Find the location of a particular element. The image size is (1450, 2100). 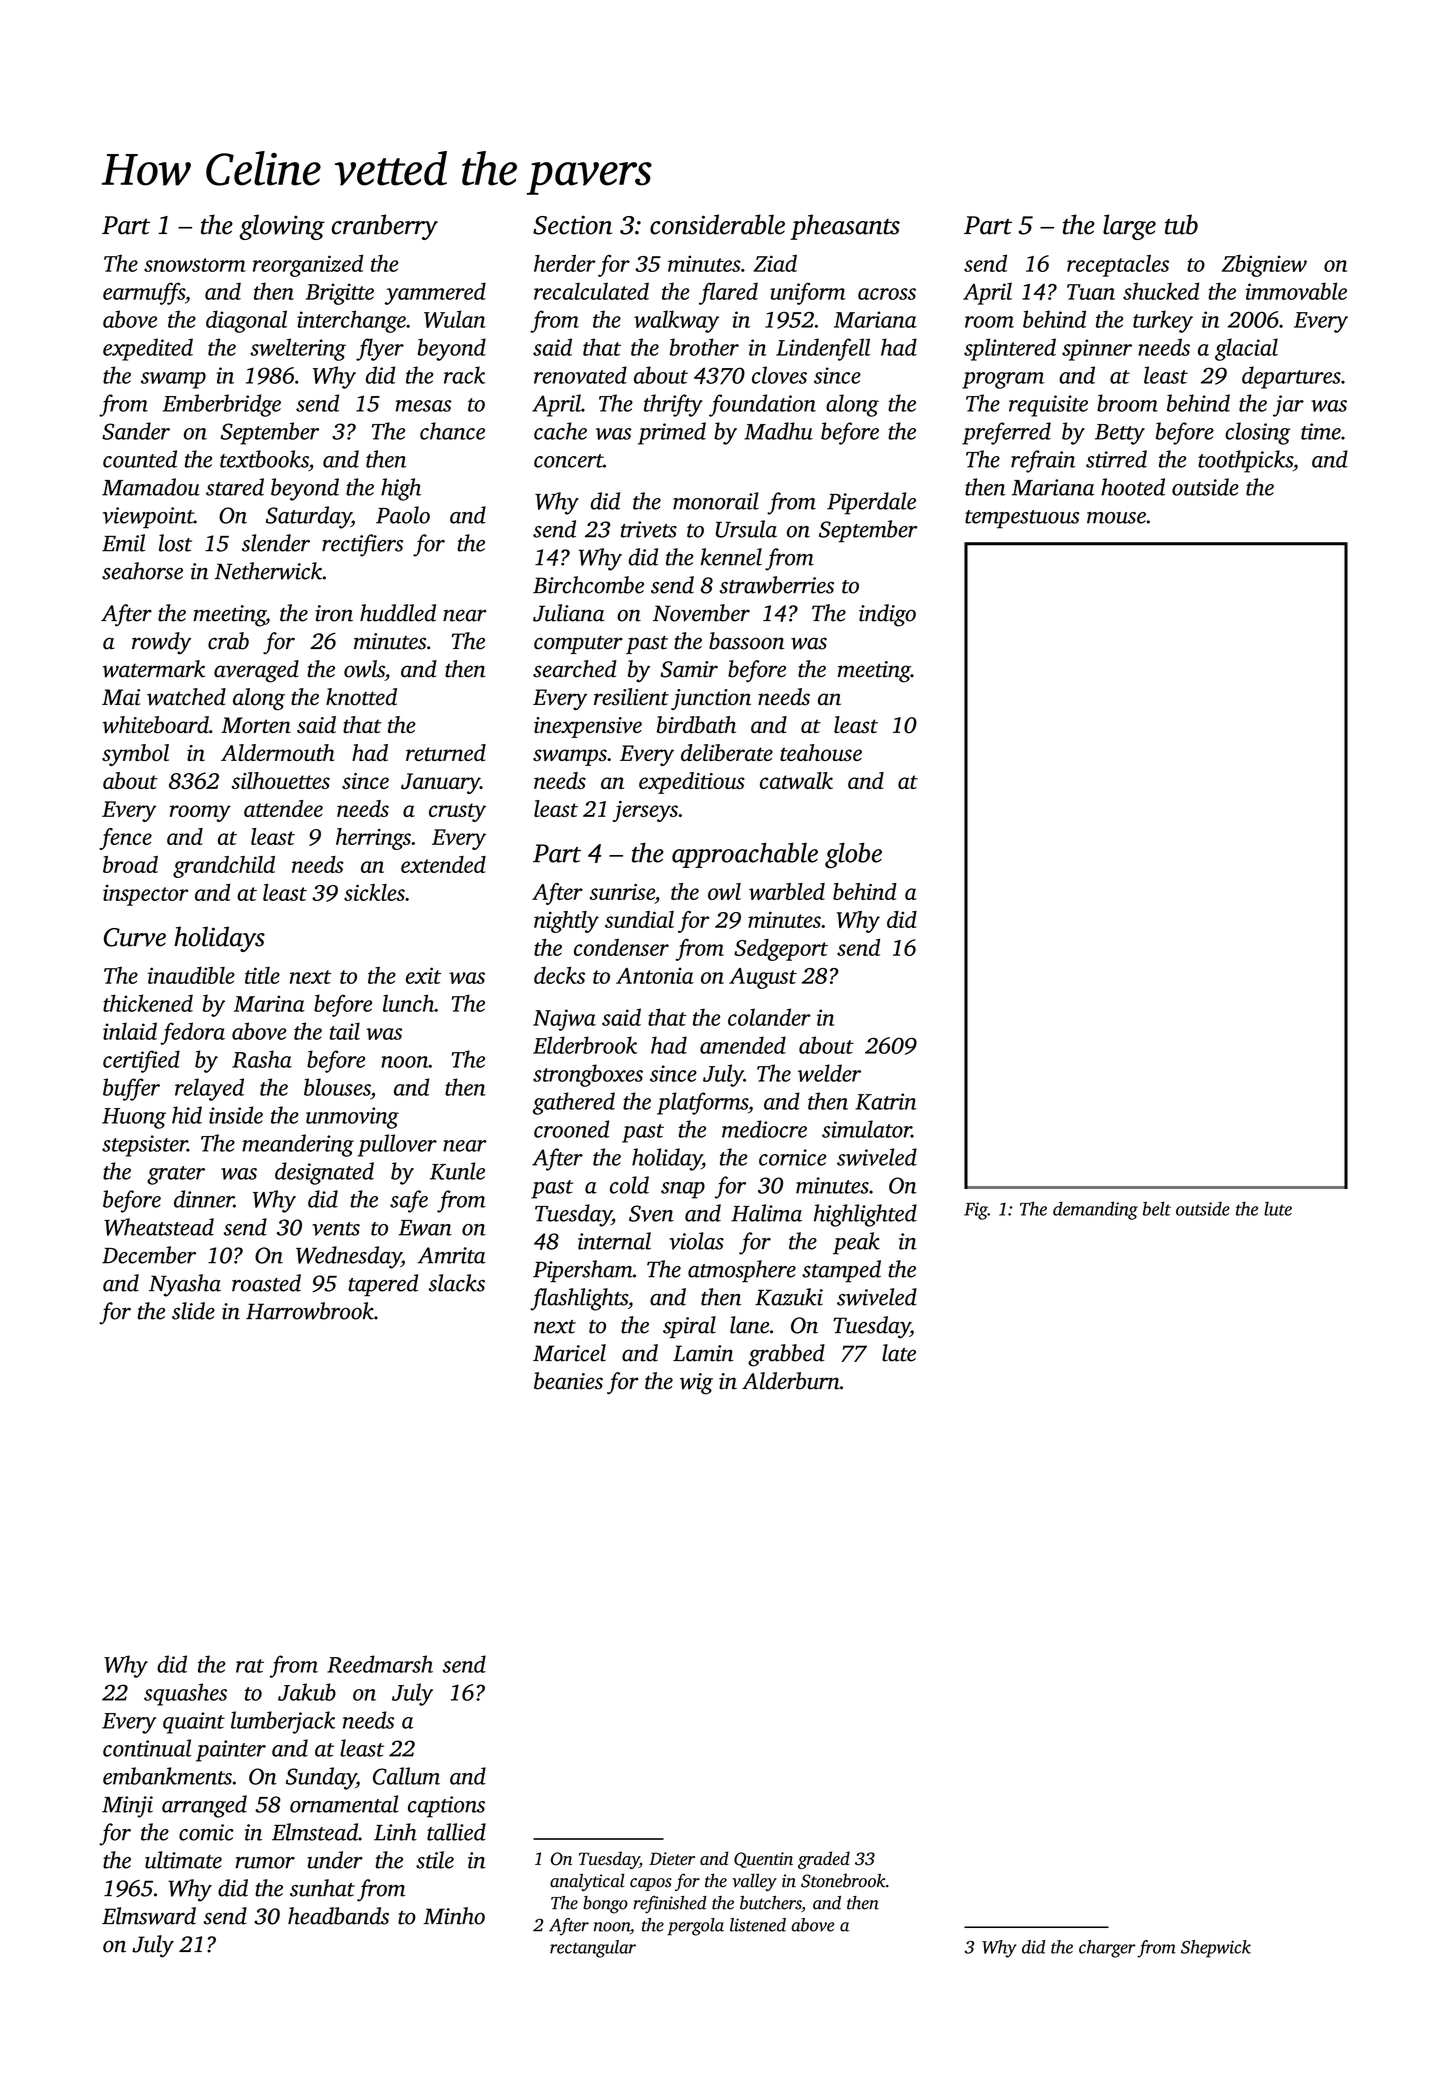

Callum is located at coordinates (406, 1776).
